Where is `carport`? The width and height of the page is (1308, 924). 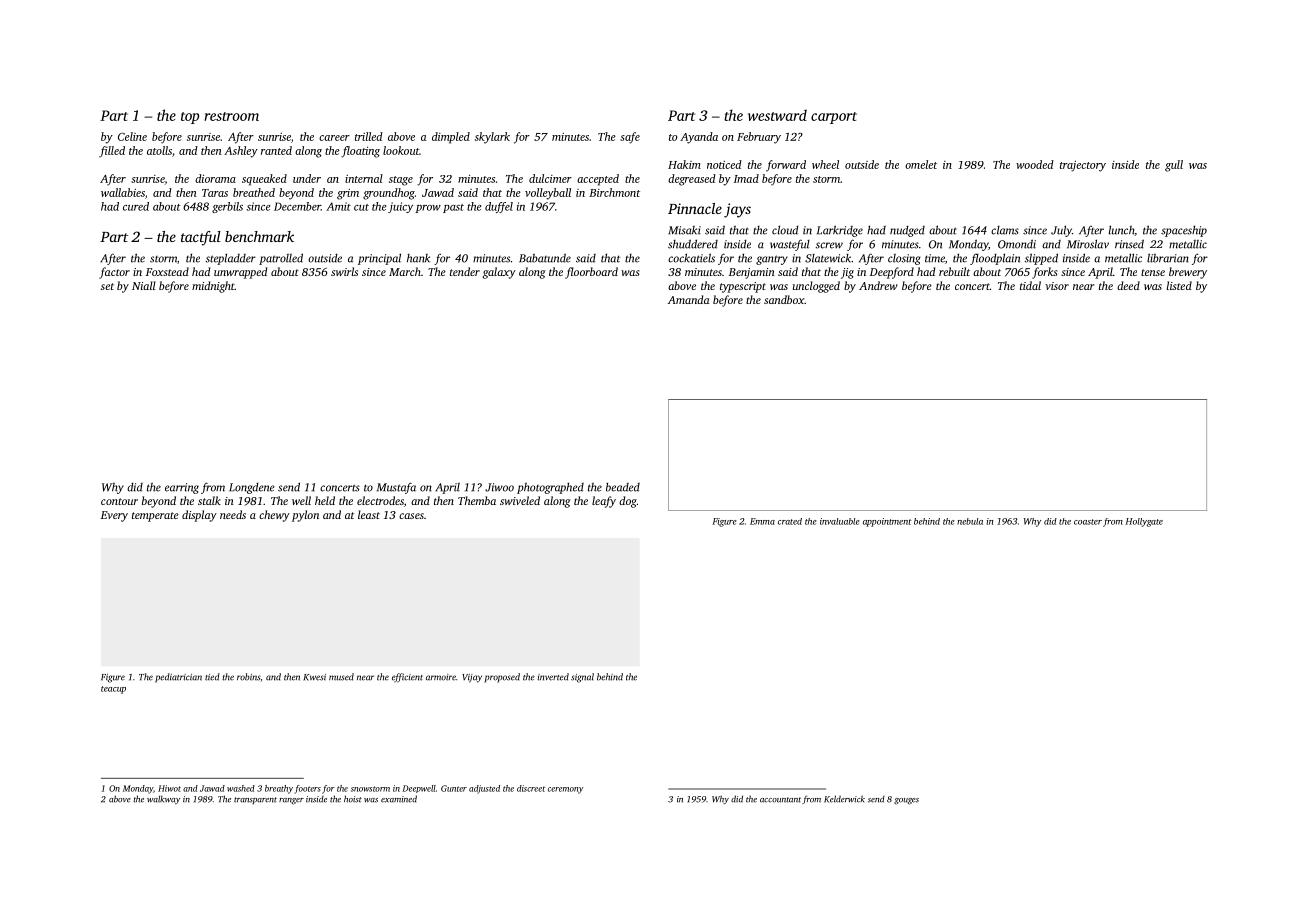
carport is located at coordinates (834, 118).
